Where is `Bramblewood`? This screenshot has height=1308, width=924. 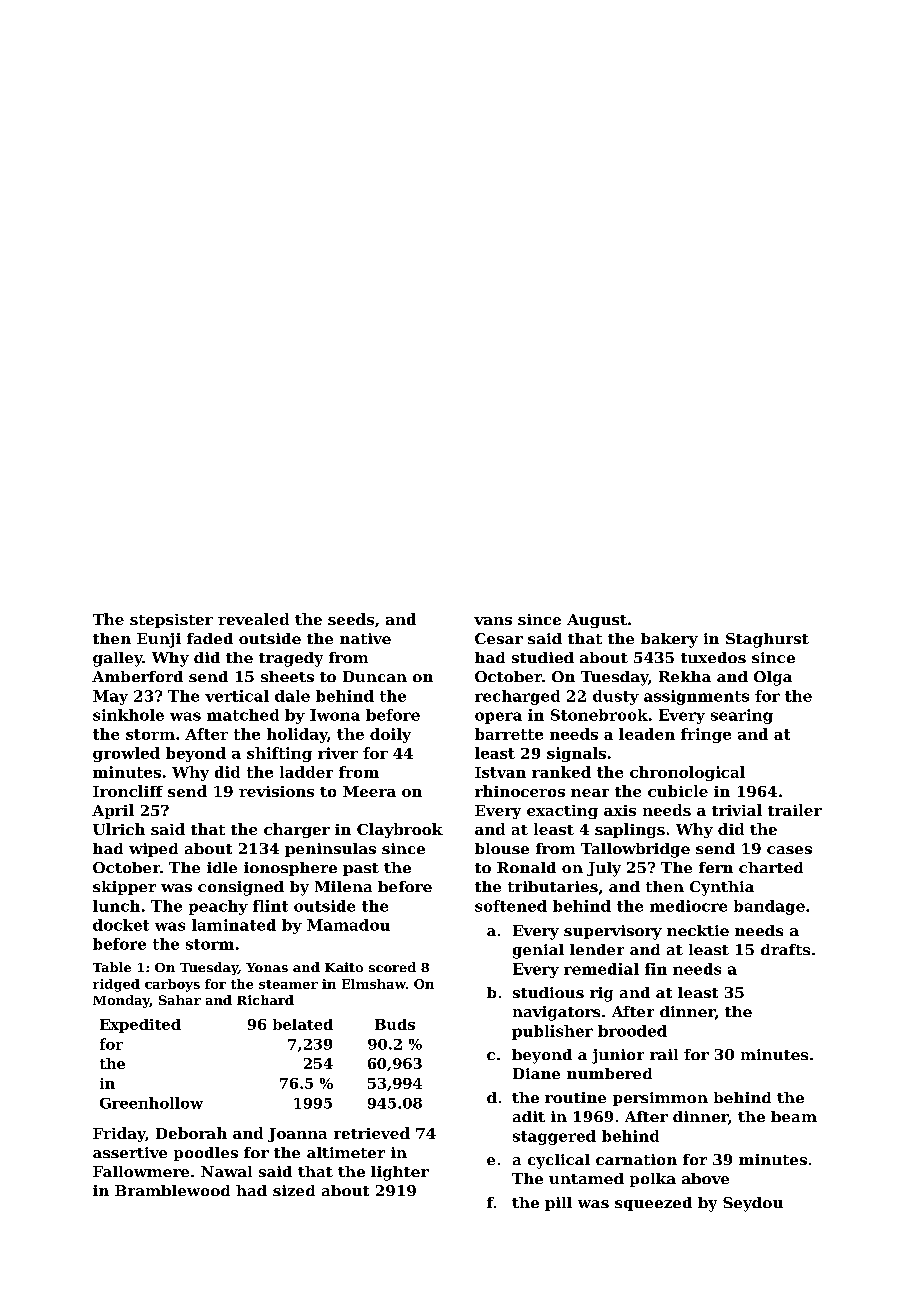
Bramblewood is located at coordinates (172, 1190).
